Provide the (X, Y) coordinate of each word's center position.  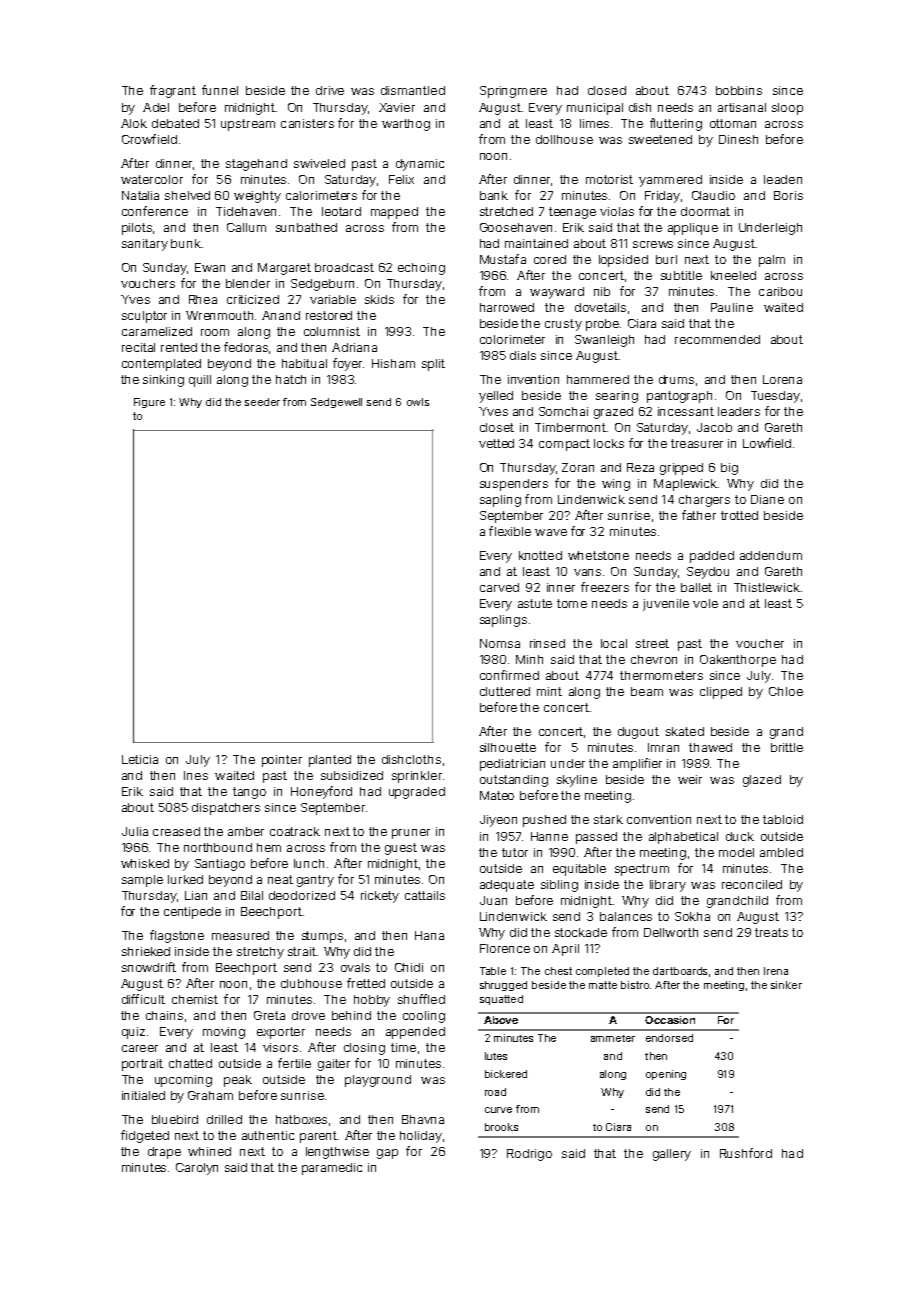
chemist (195, 999)
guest (401, 849)
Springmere (513, 92)
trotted (739, 515)
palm (772, 261)
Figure (149, 403)
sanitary (145, 245)
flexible (510, 531)
